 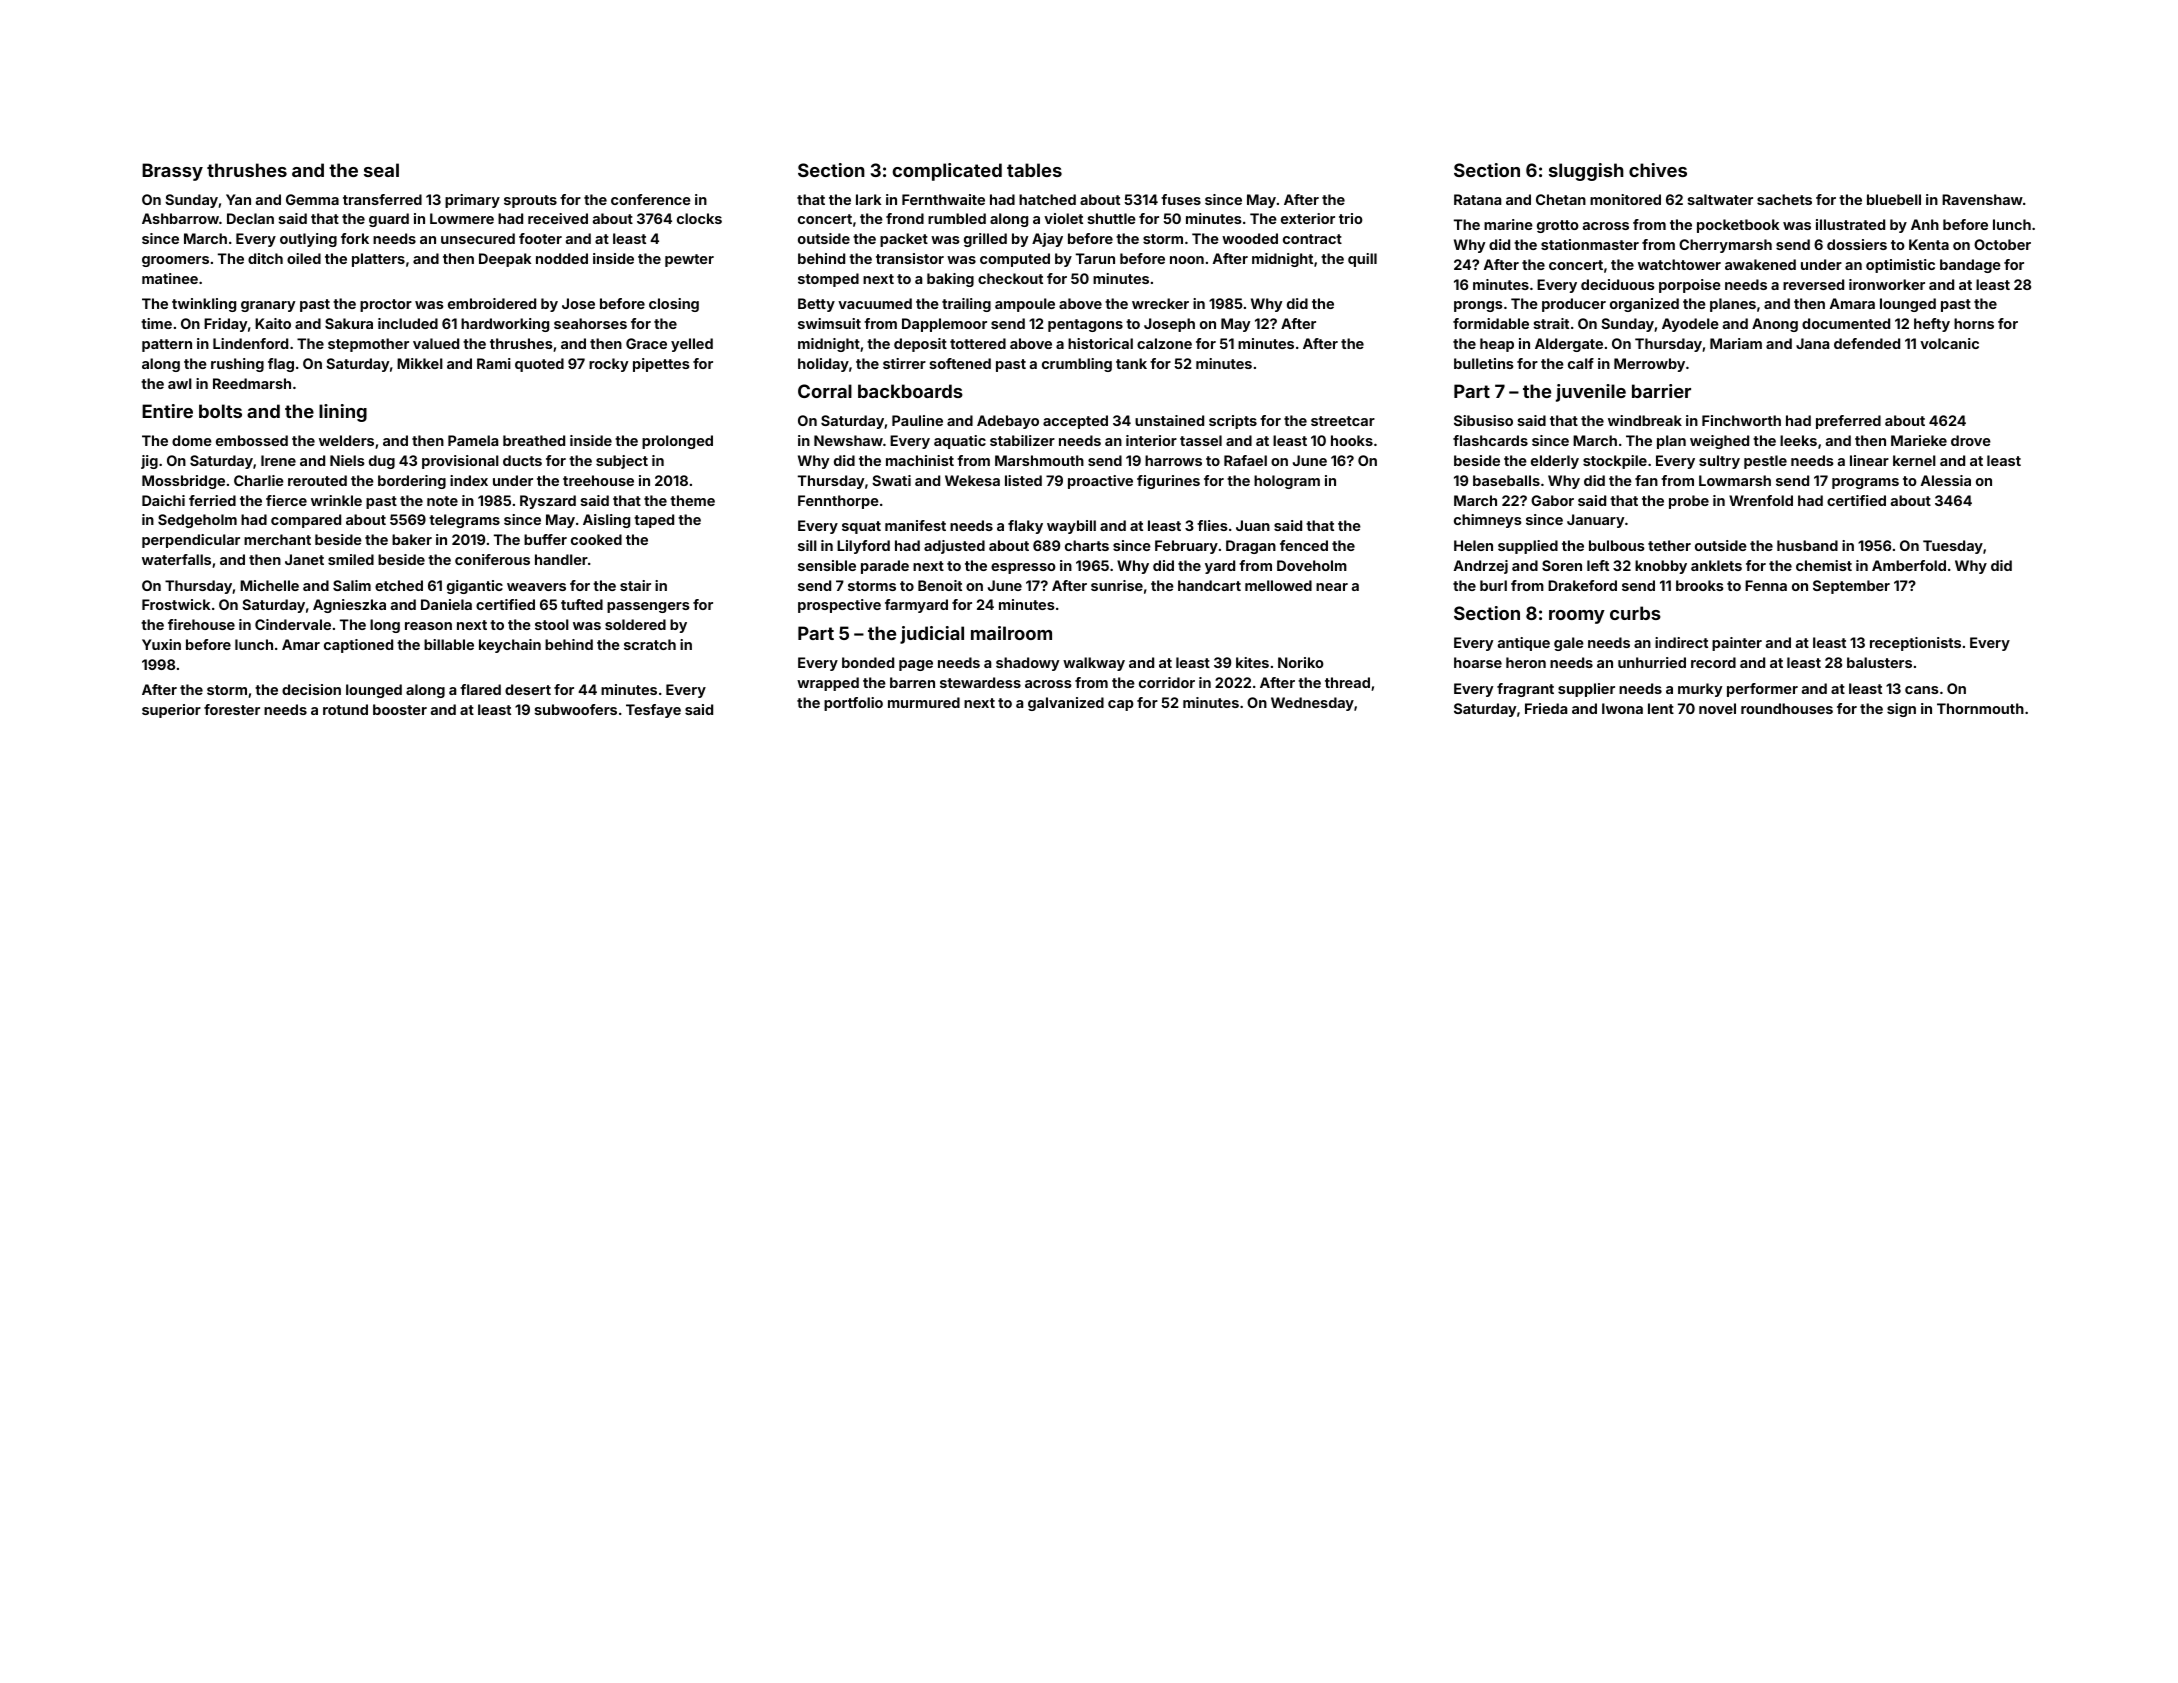 What do you see at coordinates (1117, 585) in the document?
I see `sunrise` at bounding box center [1117, 585].
